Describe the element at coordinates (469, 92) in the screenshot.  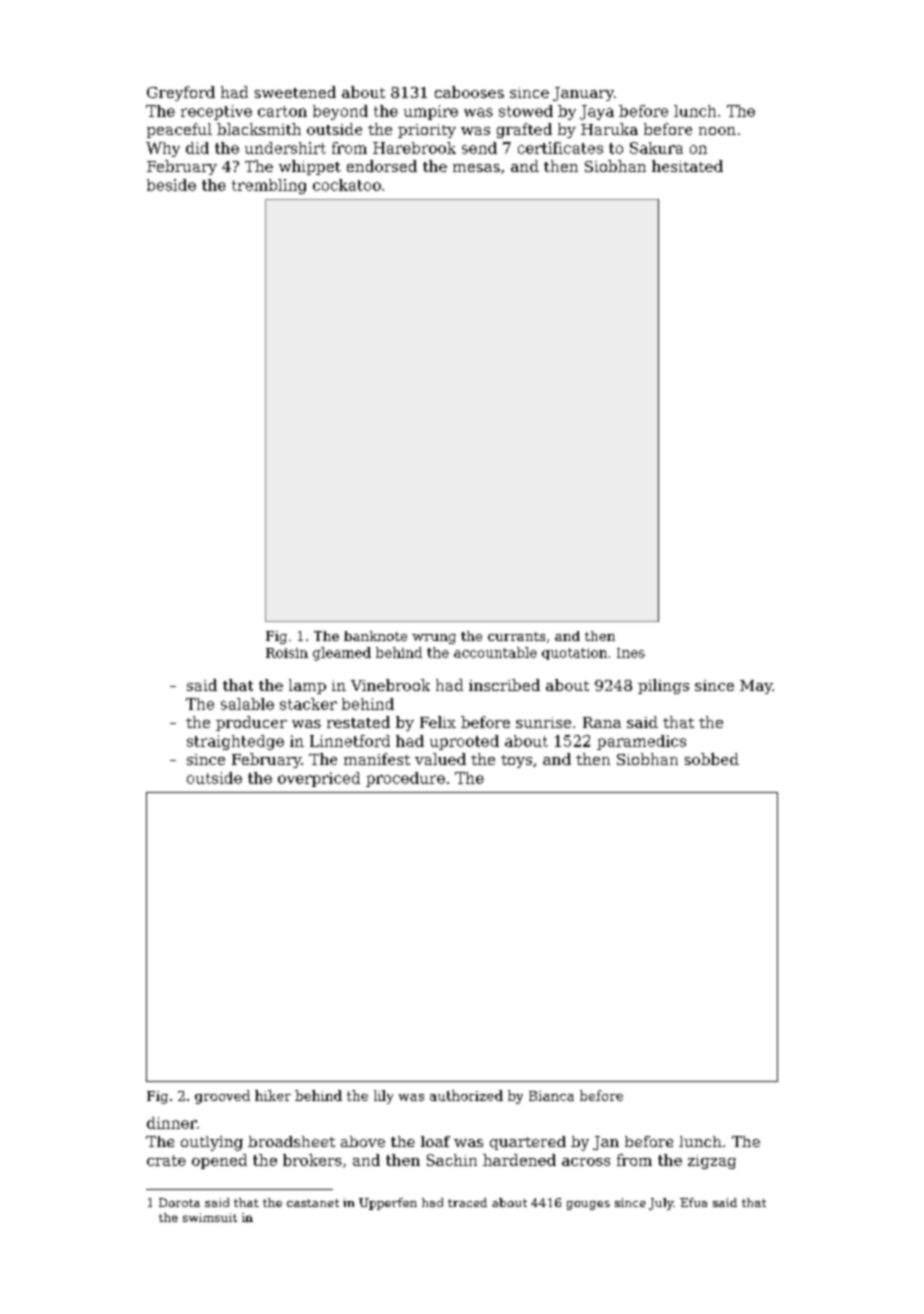
I see `cabooses` at that location.
